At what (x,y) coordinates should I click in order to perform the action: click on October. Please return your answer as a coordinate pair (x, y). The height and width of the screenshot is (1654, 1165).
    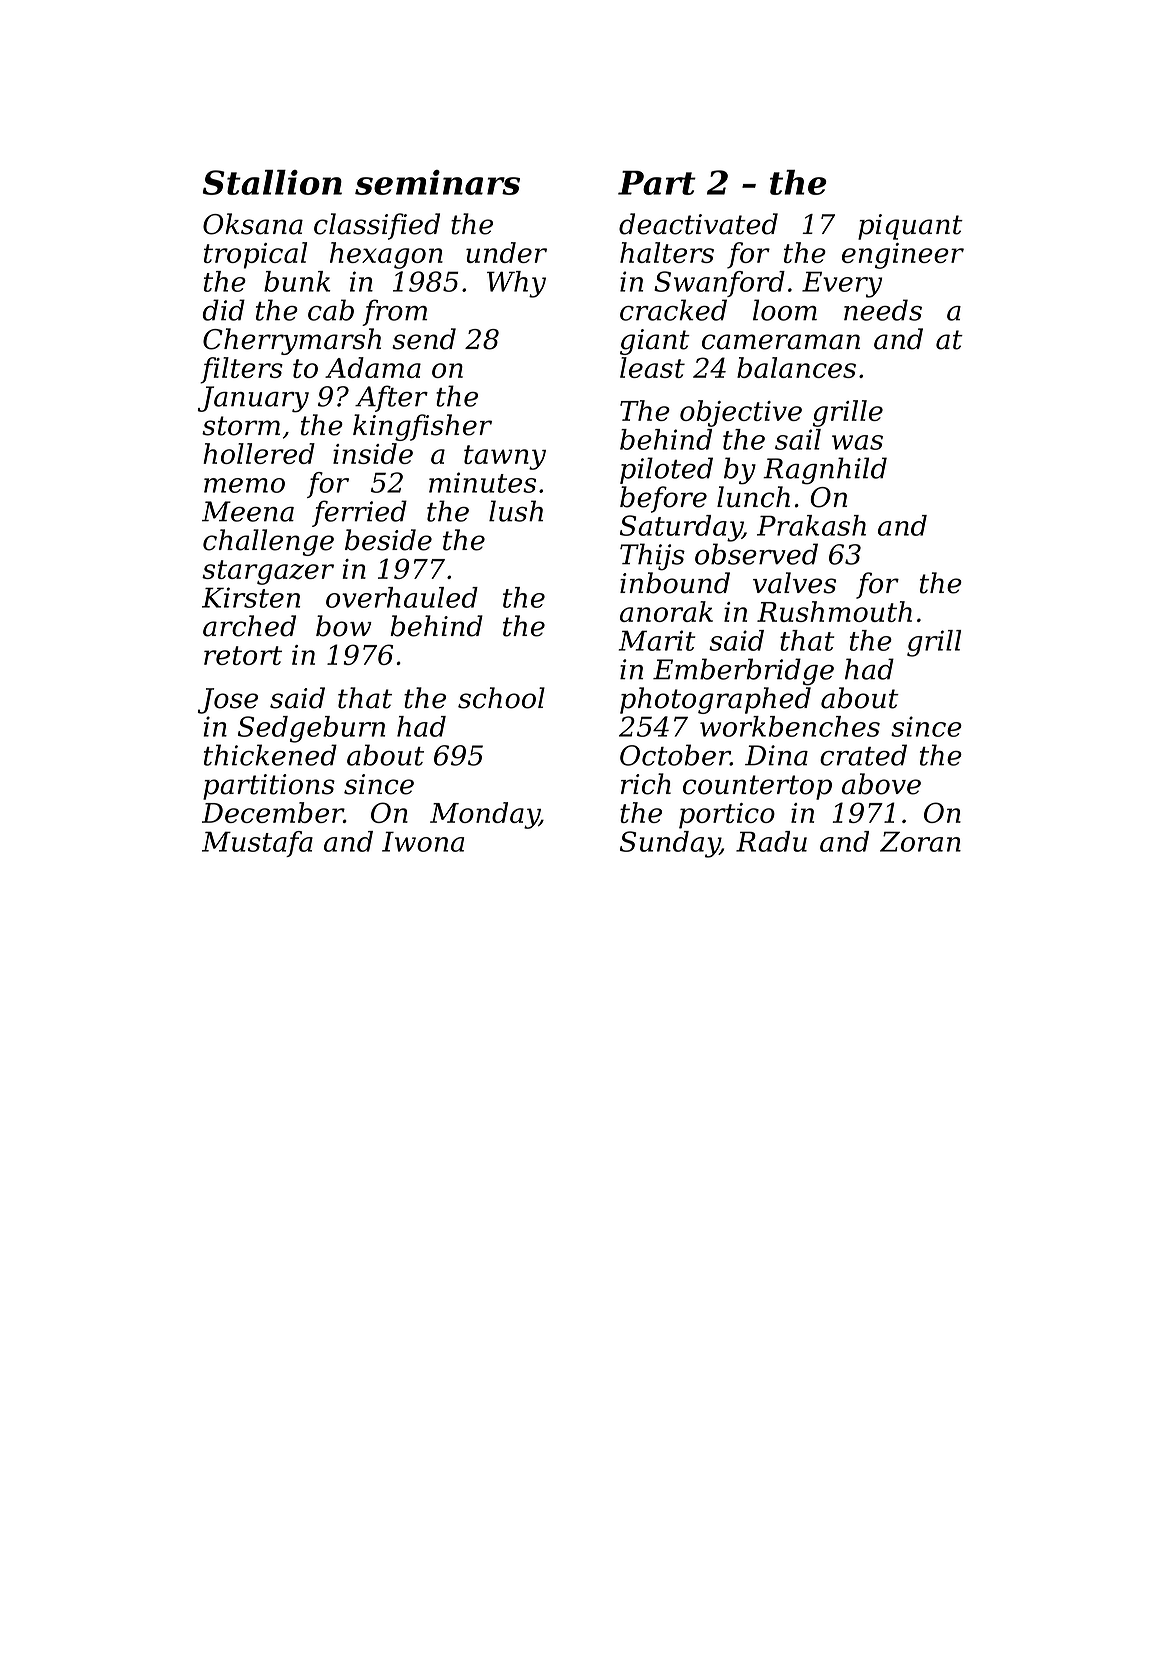
    Looking at the image, I should click on (675, 755).
